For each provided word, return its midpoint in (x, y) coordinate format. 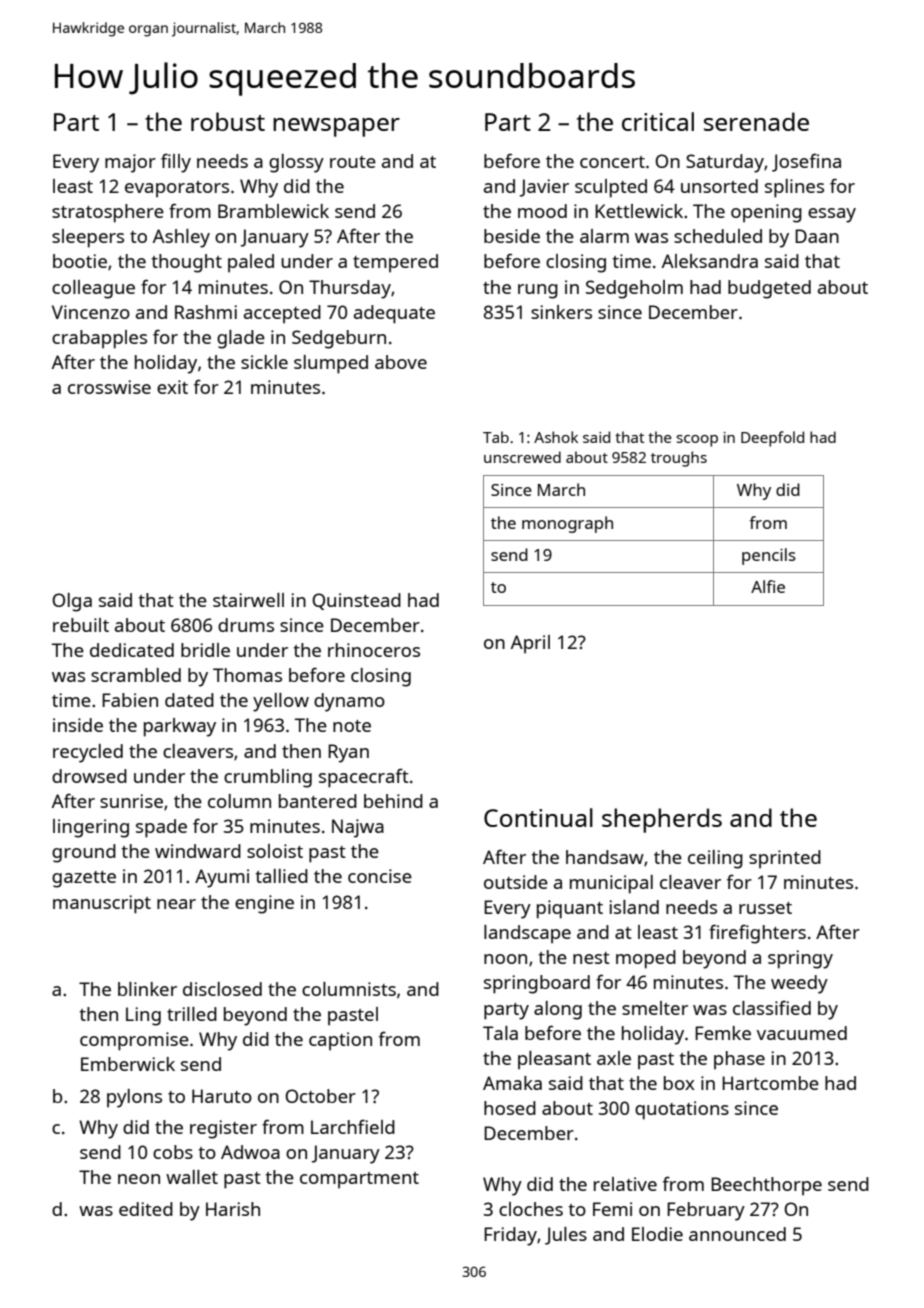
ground (84, 853)
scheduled (718, 236)
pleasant (554, 1060)
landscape (527, 934)
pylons (134, 1098)
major (130, 163)
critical (658, 121)
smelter (655, 1008)
